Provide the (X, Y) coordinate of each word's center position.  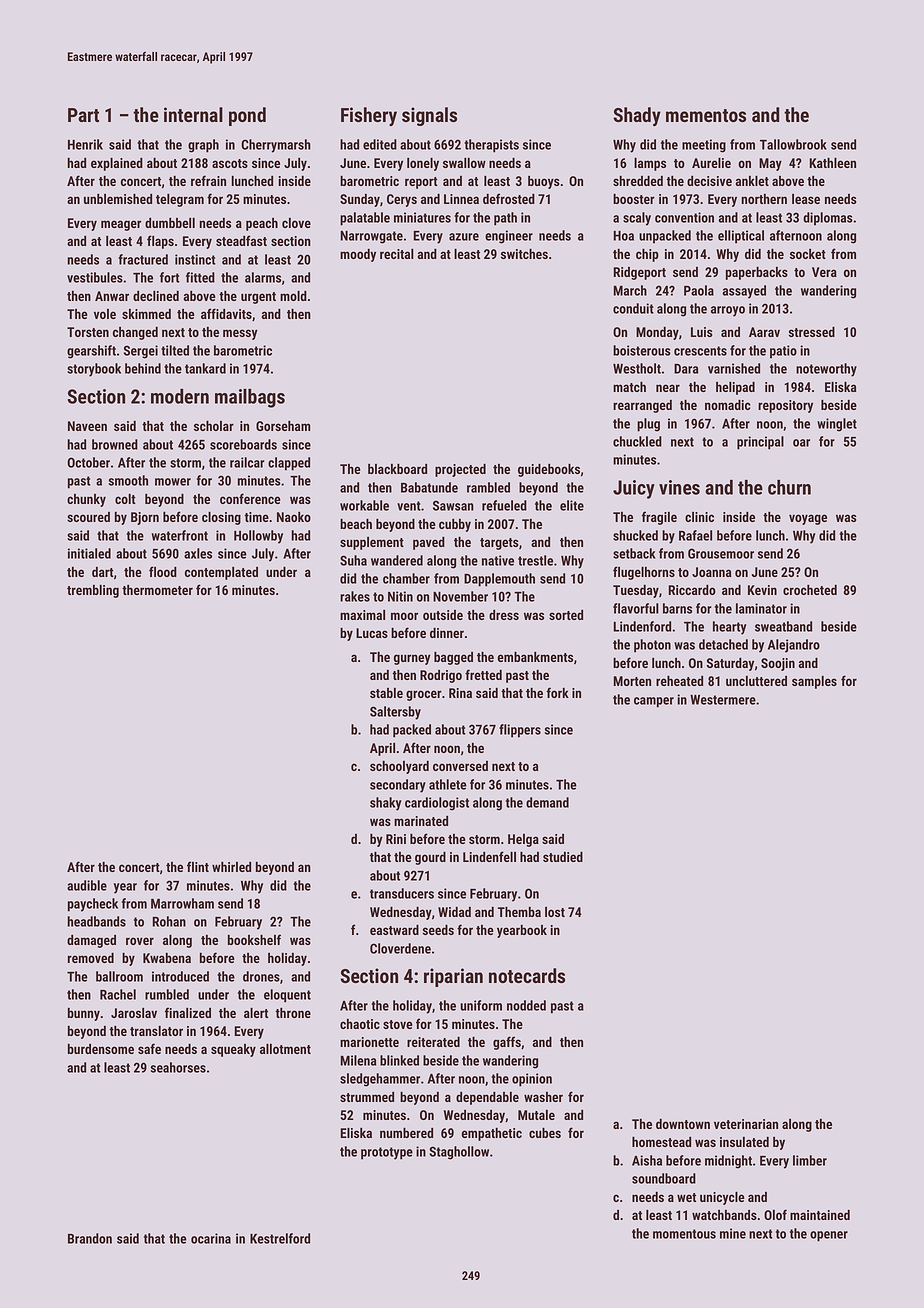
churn (789, 487)
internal (193, 114)
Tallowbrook (793, 144)
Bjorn (145, 518)
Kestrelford (280, 1238)
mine (733, 1233)
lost (555, 912)
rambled (488, 487)
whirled (231, 866)
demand (547, 802)
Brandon (90, 1238)
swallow (464, 162)
